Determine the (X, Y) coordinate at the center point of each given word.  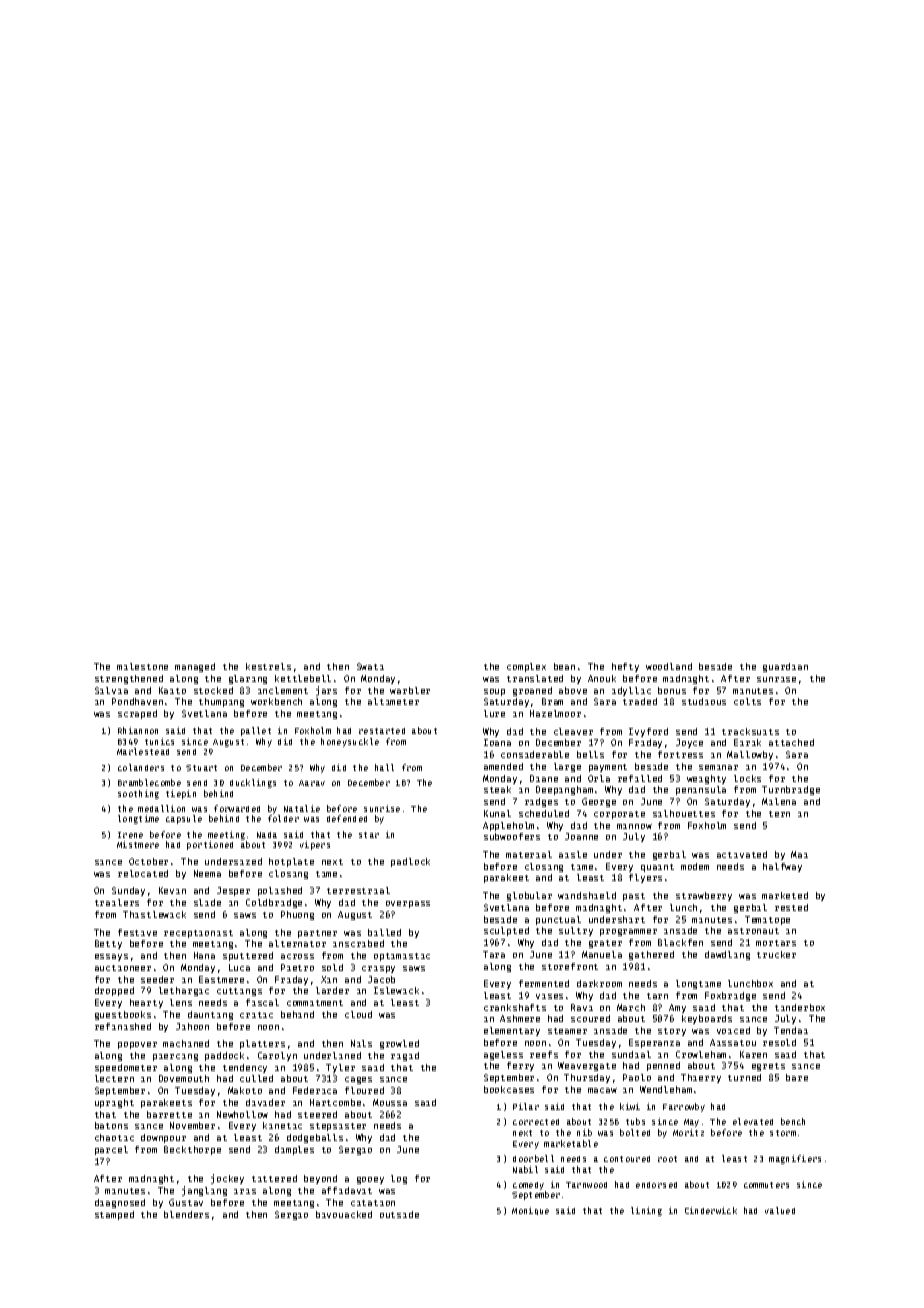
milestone (142, 666)
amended (503, 766)
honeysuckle (350, 742)
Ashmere (520, 1018)
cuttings (239, 992)
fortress (680, 754)
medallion (161, 808)
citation (373, 1203)
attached (791, 742)
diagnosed (120, 1203)
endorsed (656, 1185)
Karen (753, 1054)
